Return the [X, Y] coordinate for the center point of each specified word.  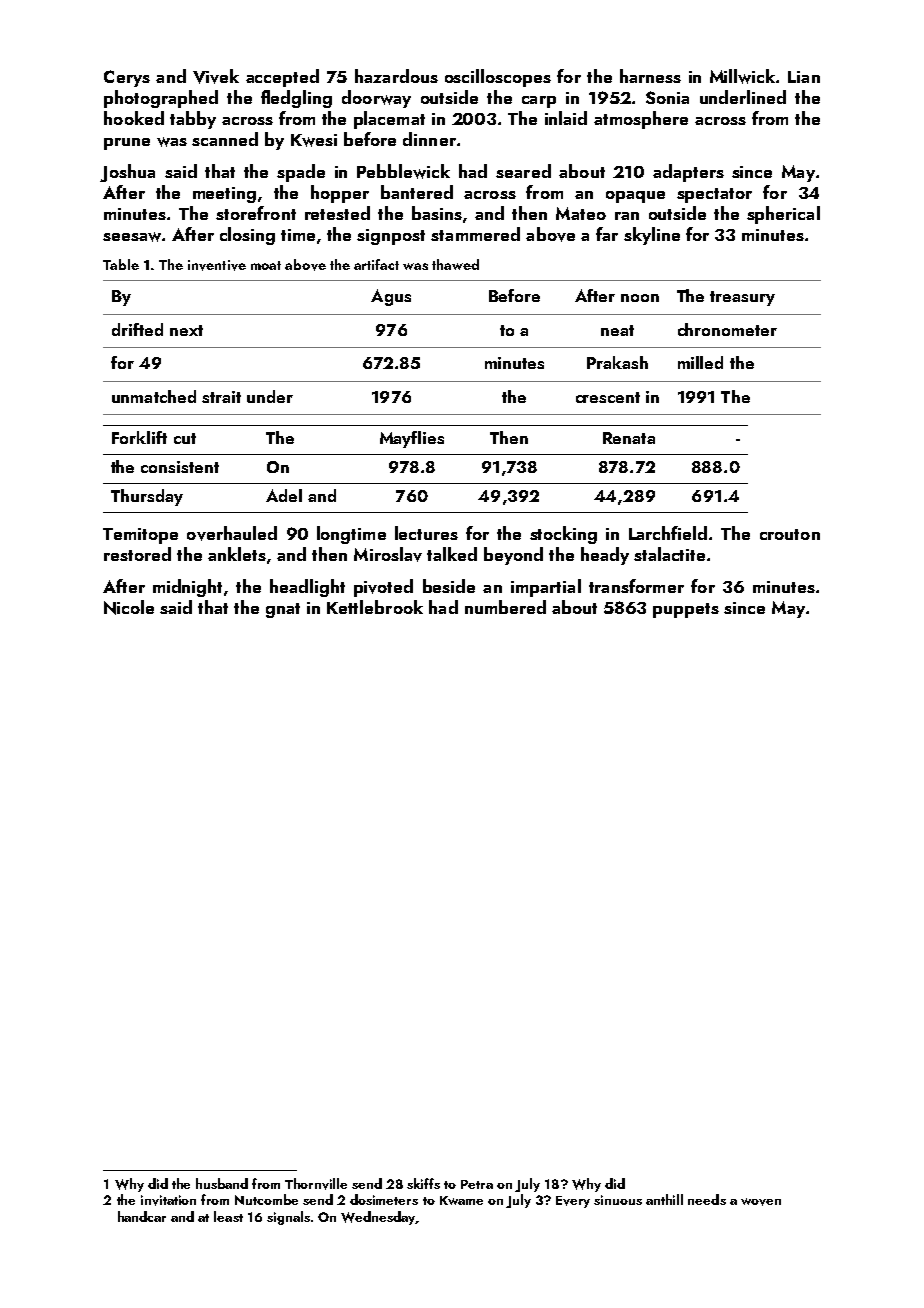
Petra [477, 1184]
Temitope [140, 536]
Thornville [316, 1184]
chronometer [727, 329]
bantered [417, 192]
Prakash [617, 362]
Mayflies [412, 439]
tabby [193, 120]
